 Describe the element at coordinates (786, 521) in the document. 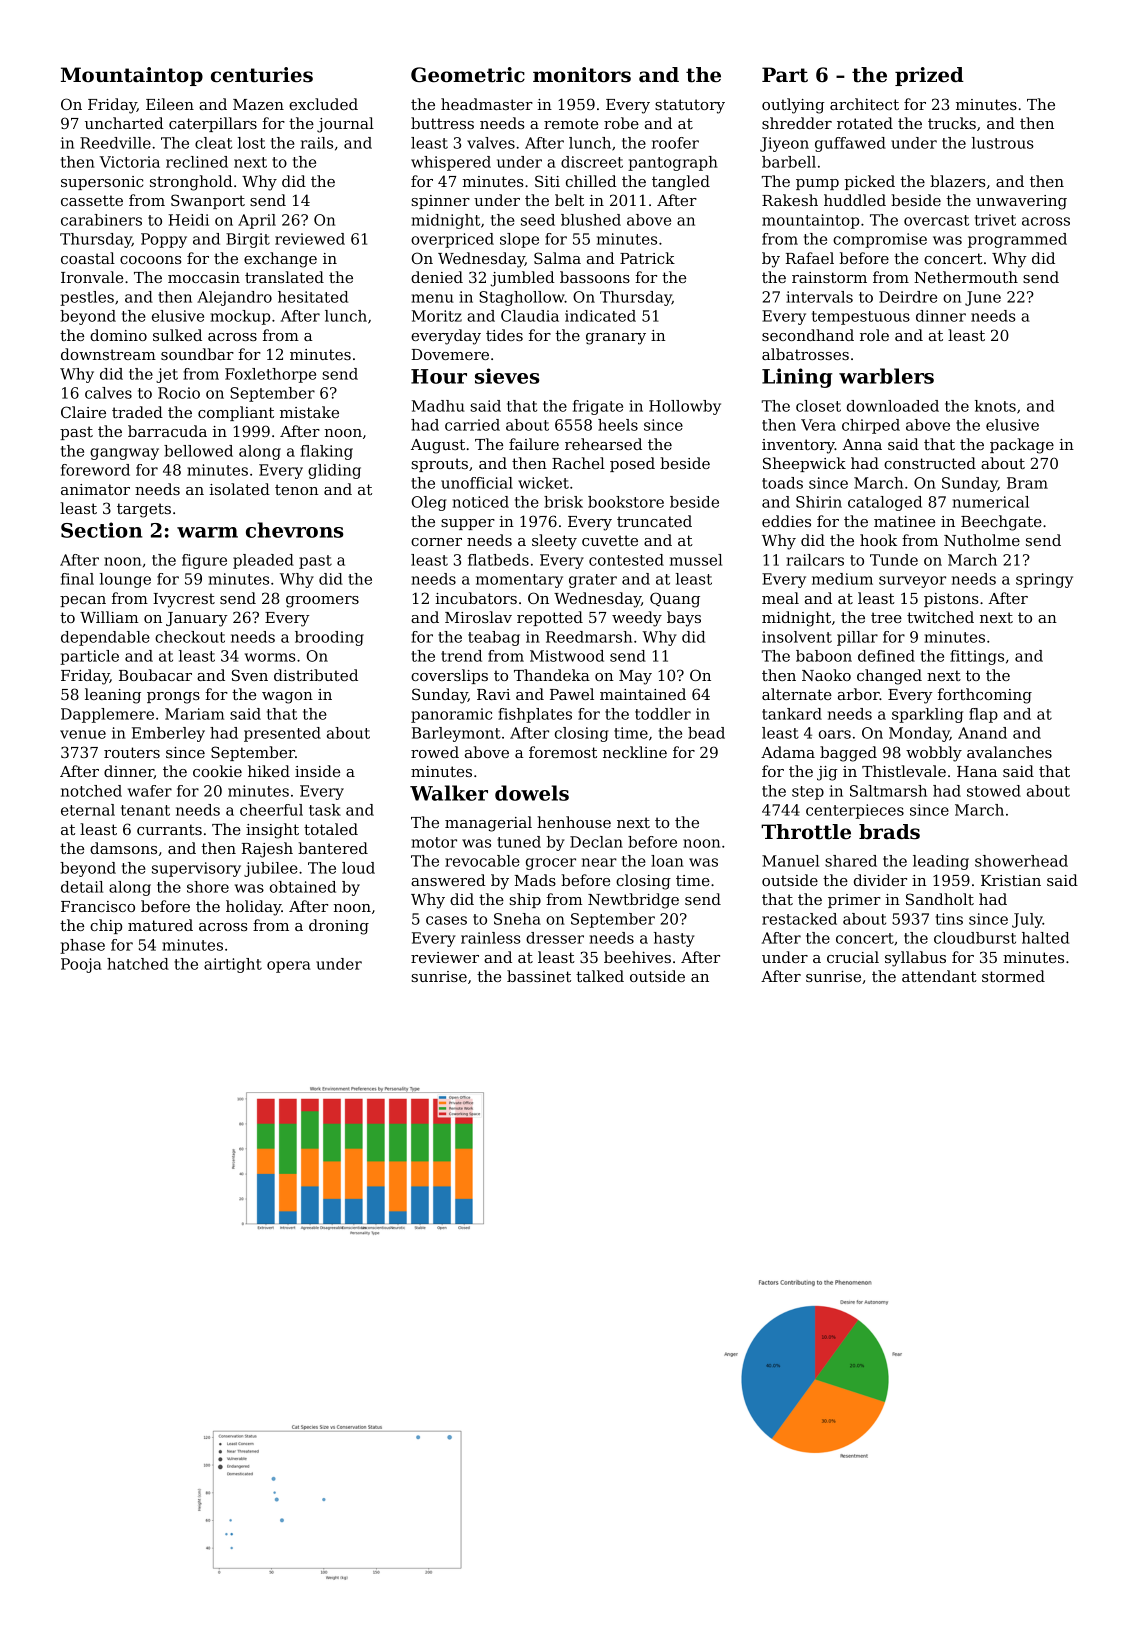

I see `eddies` at that location.
